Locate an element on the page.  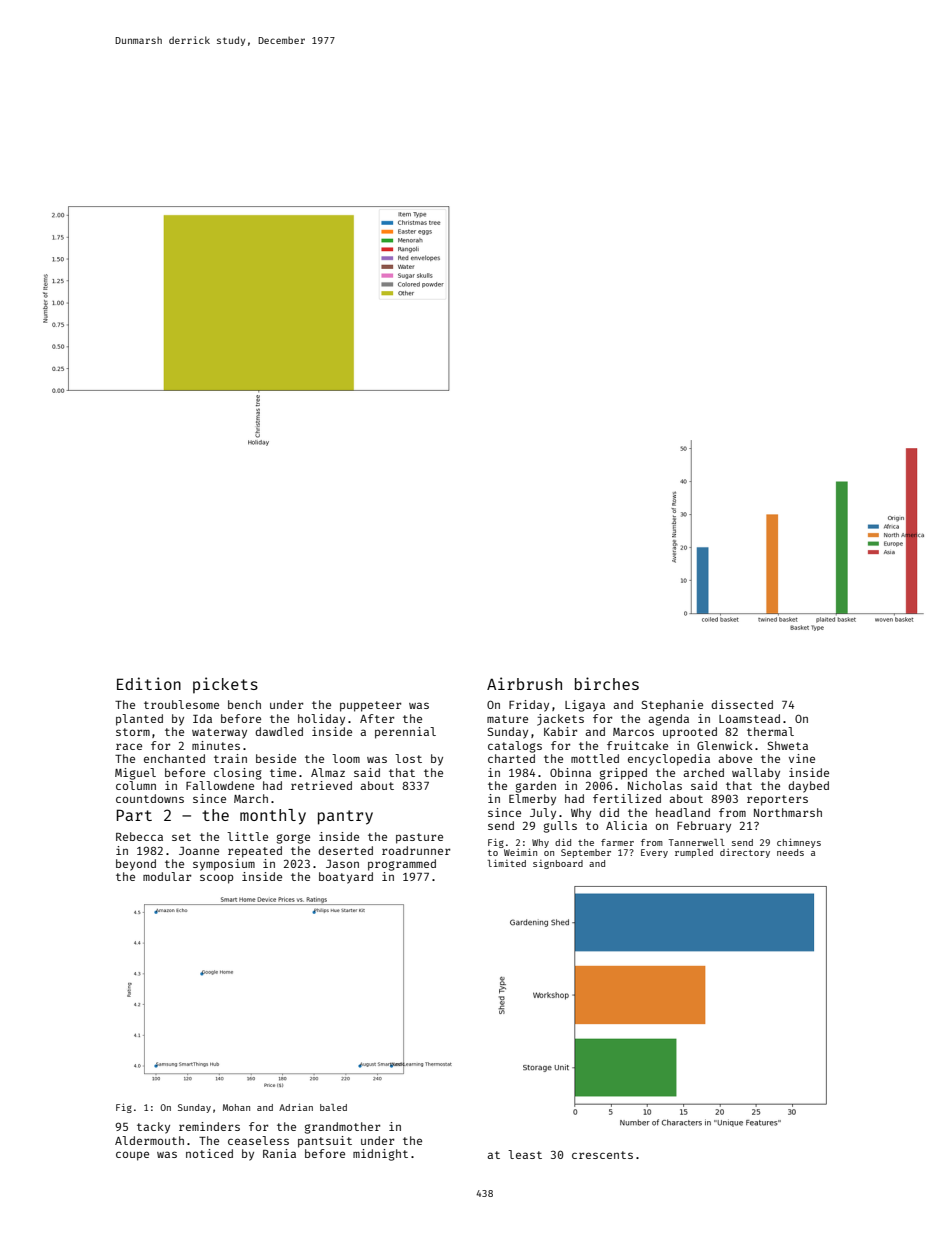
birches is located at coordinates (607, 683).
